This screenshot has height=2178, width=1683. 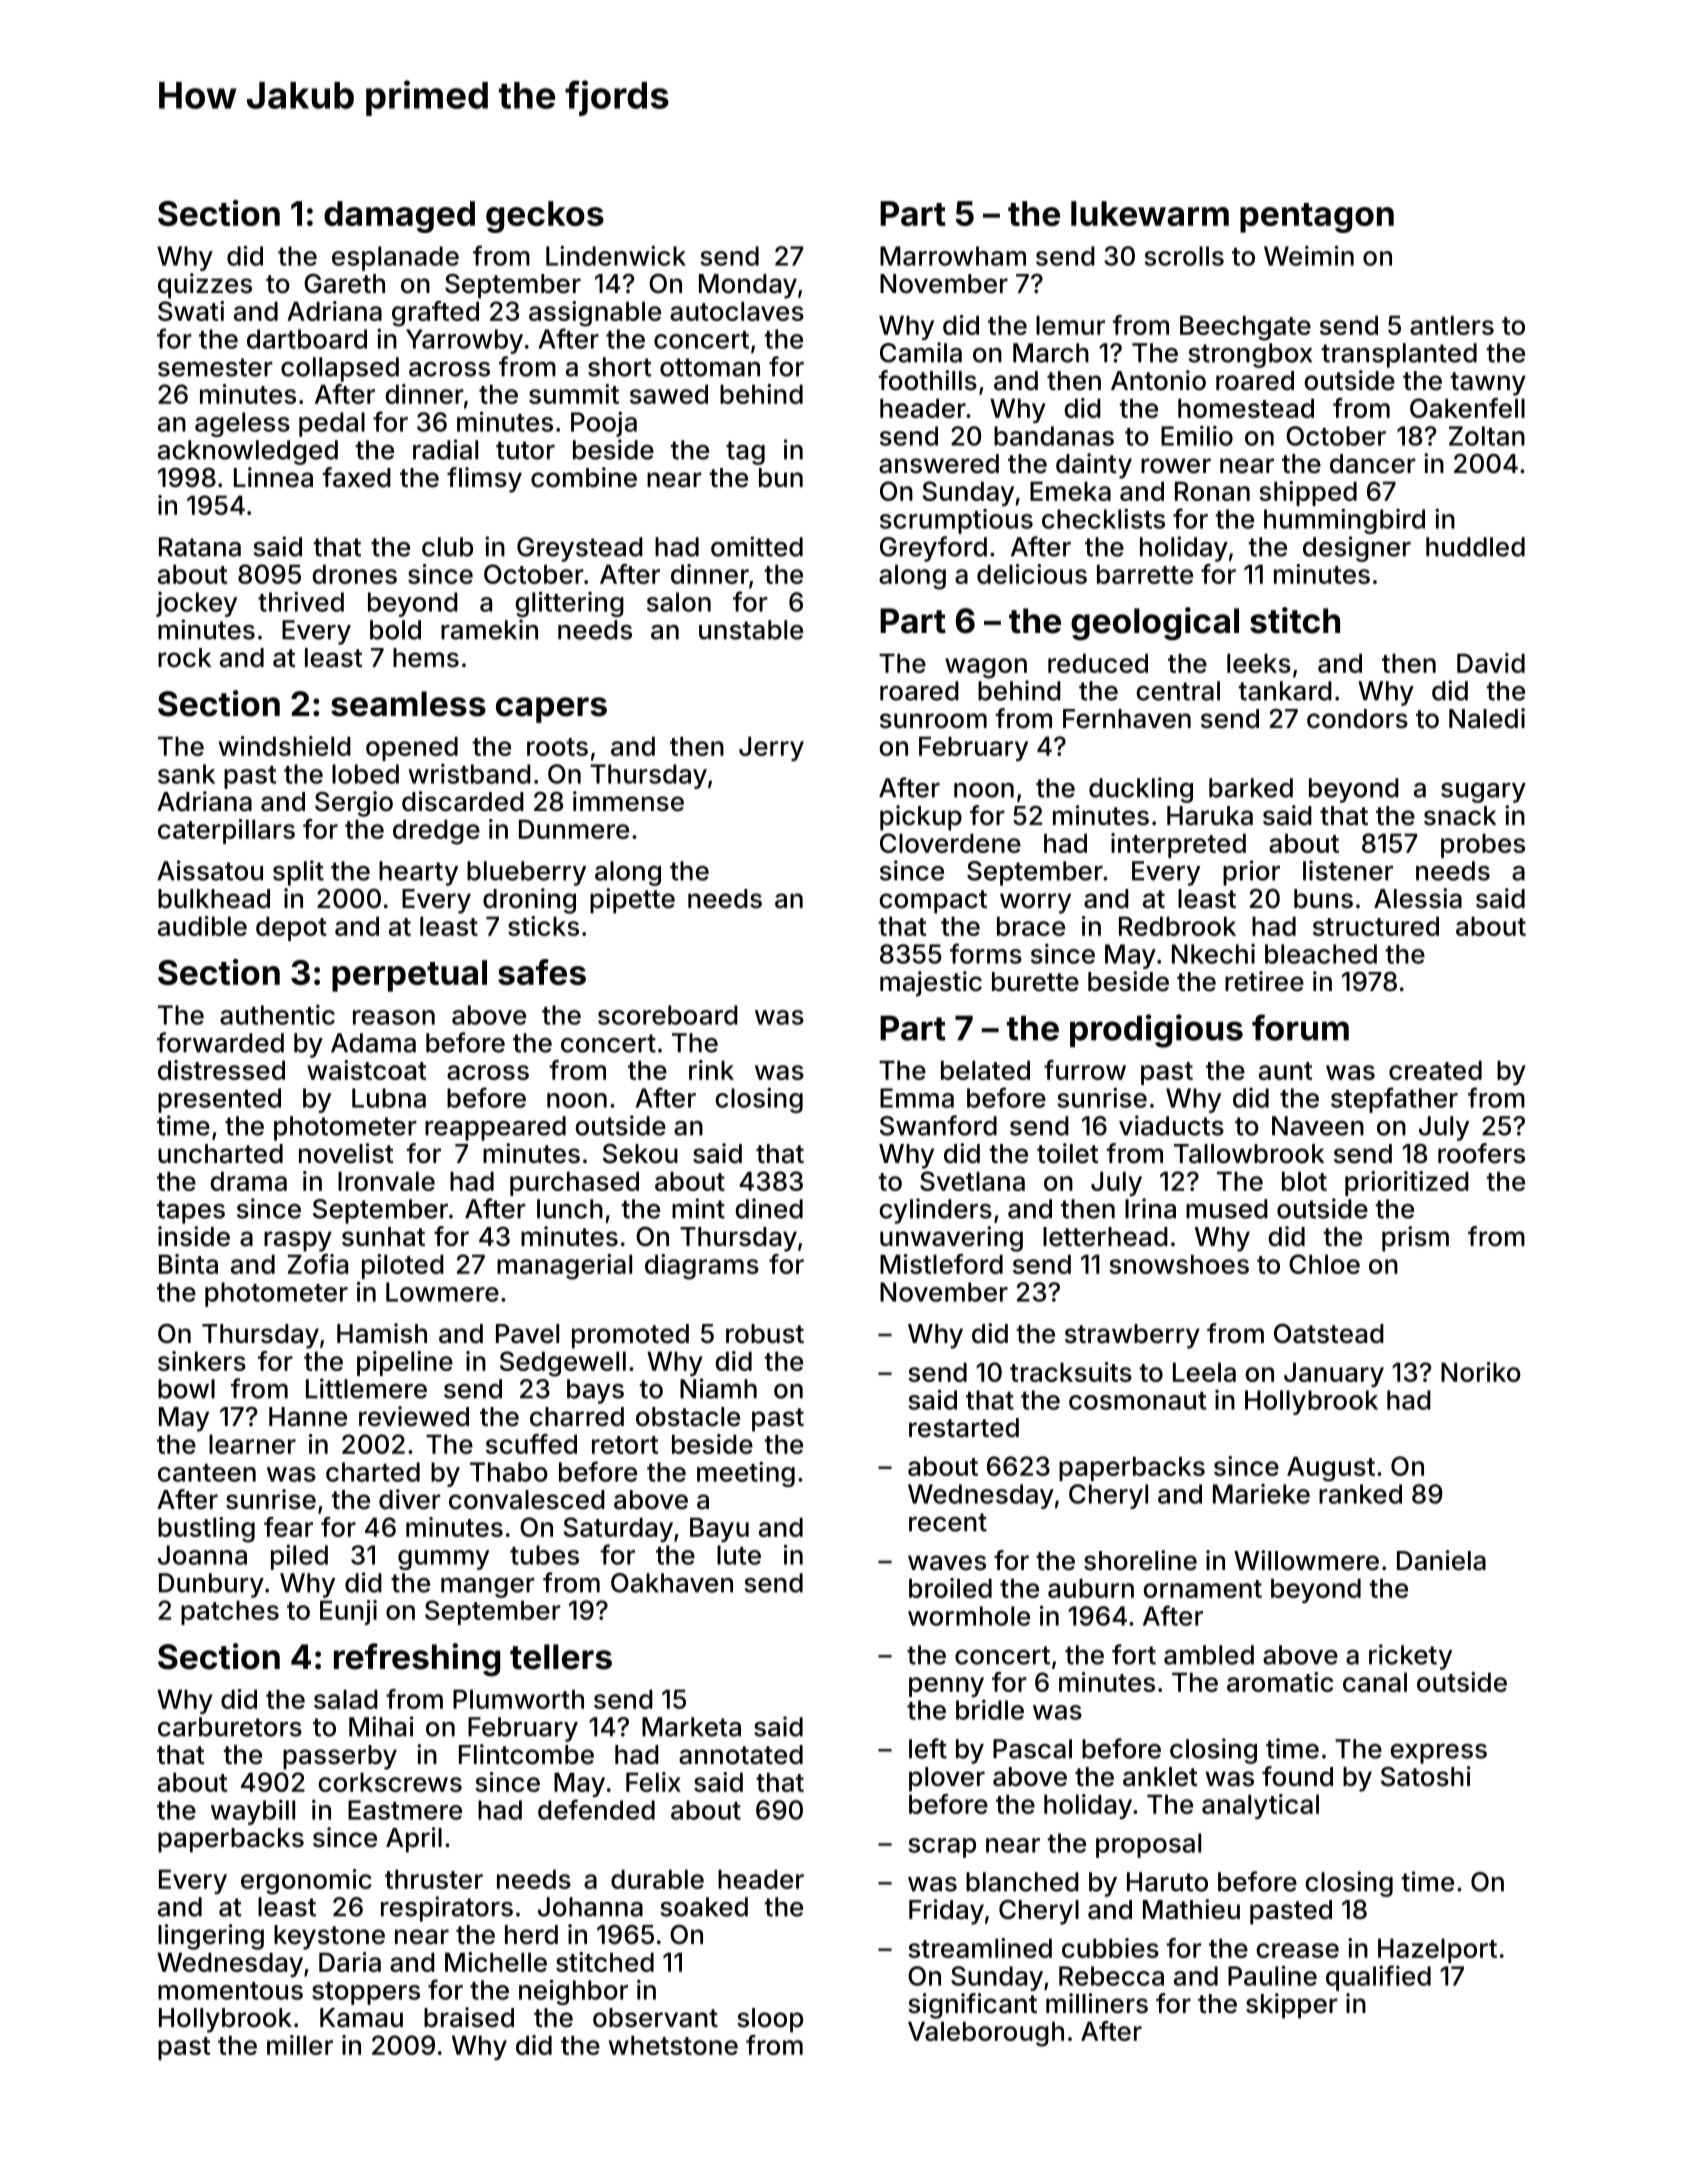 What do you see at coordinates (1292, 2006) in the screenshot?
I see `skipper` at bounding box center [1292, 2006].
